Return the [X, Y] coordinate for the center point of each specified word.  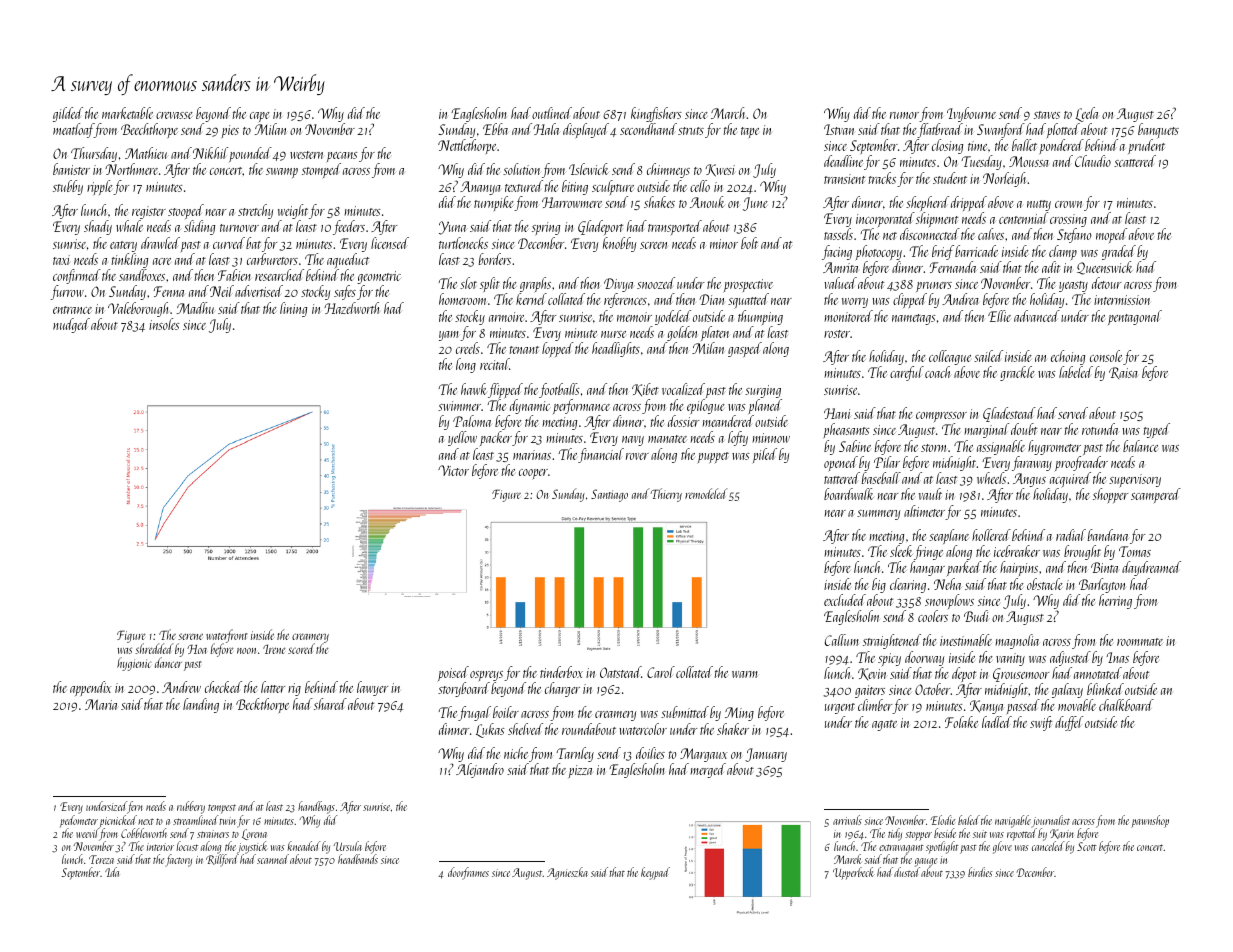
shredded [154, 648]
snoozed [656, 283]
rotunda [1100, 429]
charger [562, 689]
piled [765, 455]
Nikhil [210, 153]
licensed [390, 243]
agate [884, 725]
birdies [980, 872]
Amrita [840, 267]
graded [1119, 252]
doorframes [468, 873]
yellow [462, 438]
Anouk [707, 202]
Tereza [101, 859]
